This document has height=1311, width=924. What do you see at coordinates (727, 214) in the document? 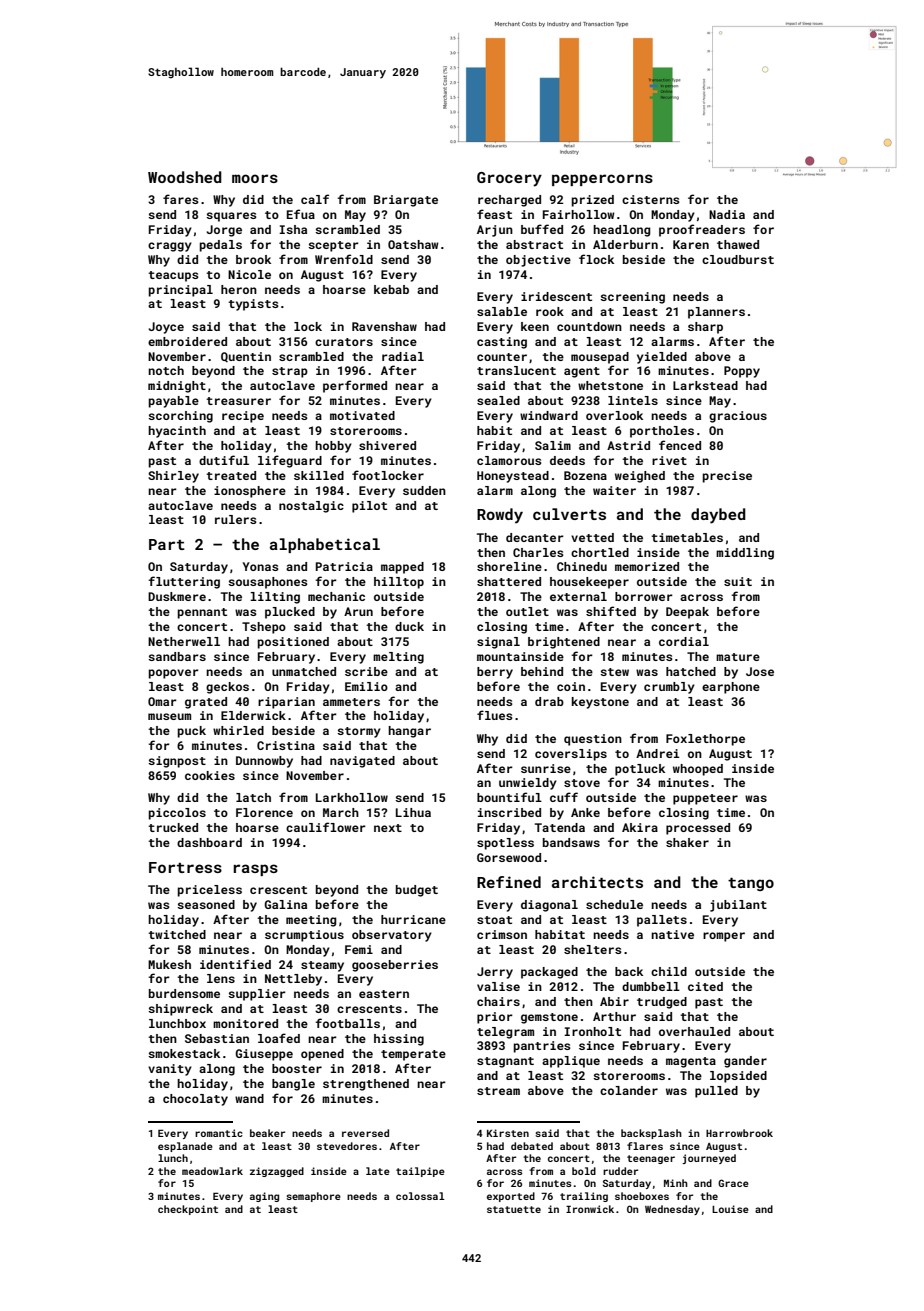
I see `Nadia` at bounding box center [727, 214].
